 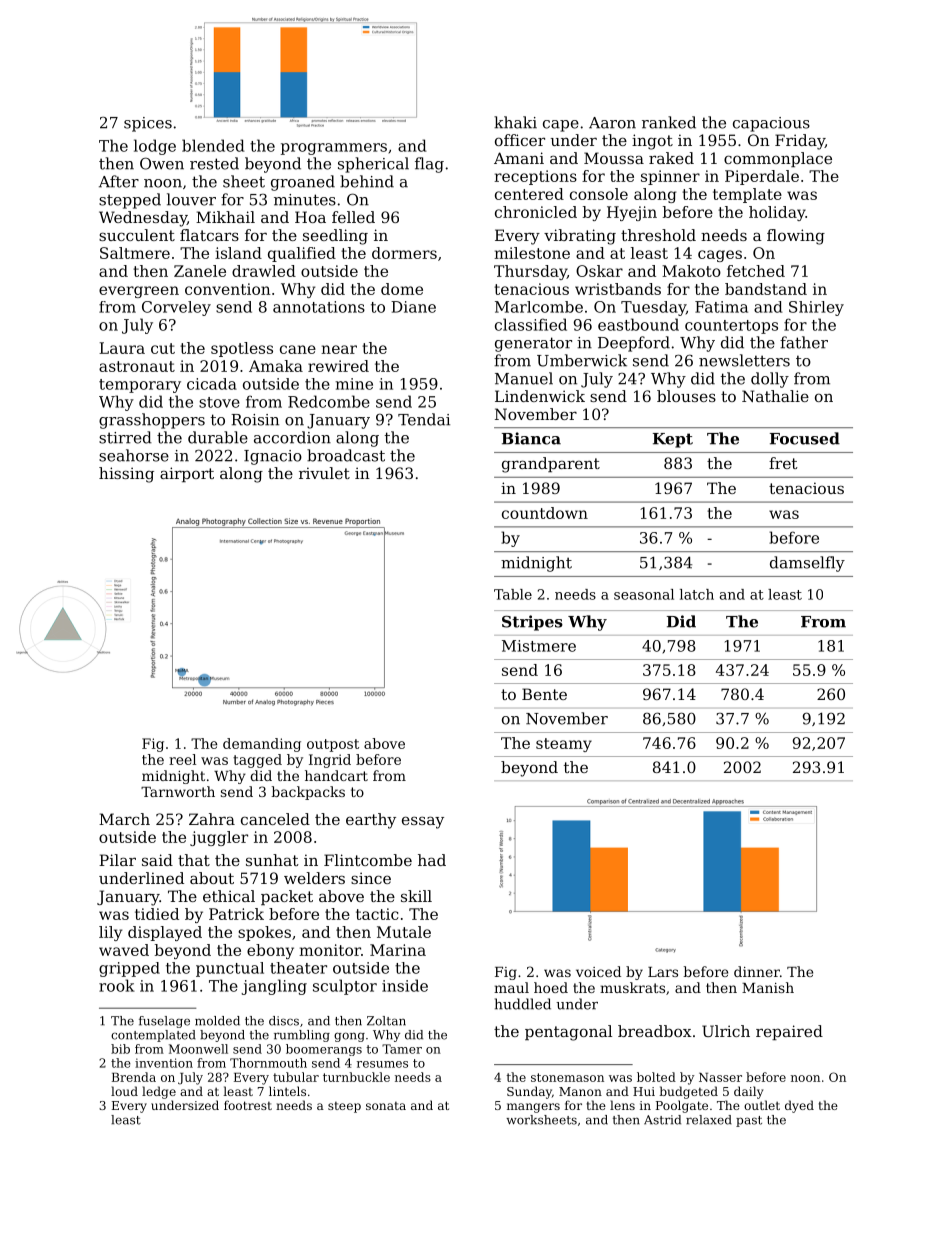 I want to click on Table, so click(x=513, y=594).
